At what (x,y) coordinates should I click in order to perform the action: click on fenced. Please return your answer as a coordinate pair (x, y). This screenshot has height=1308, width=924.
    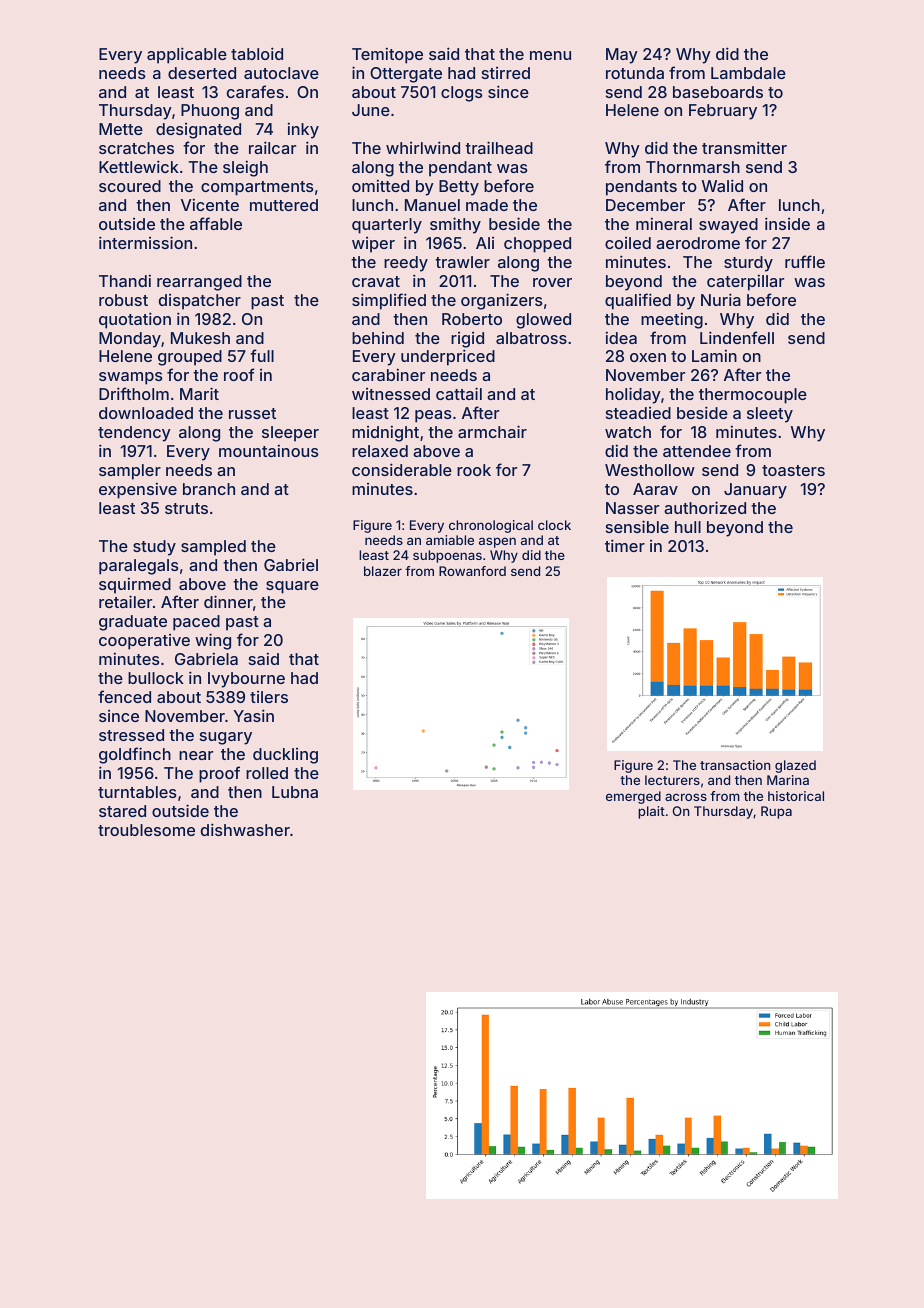
    Looking at the image, I should click on (124, 696).
